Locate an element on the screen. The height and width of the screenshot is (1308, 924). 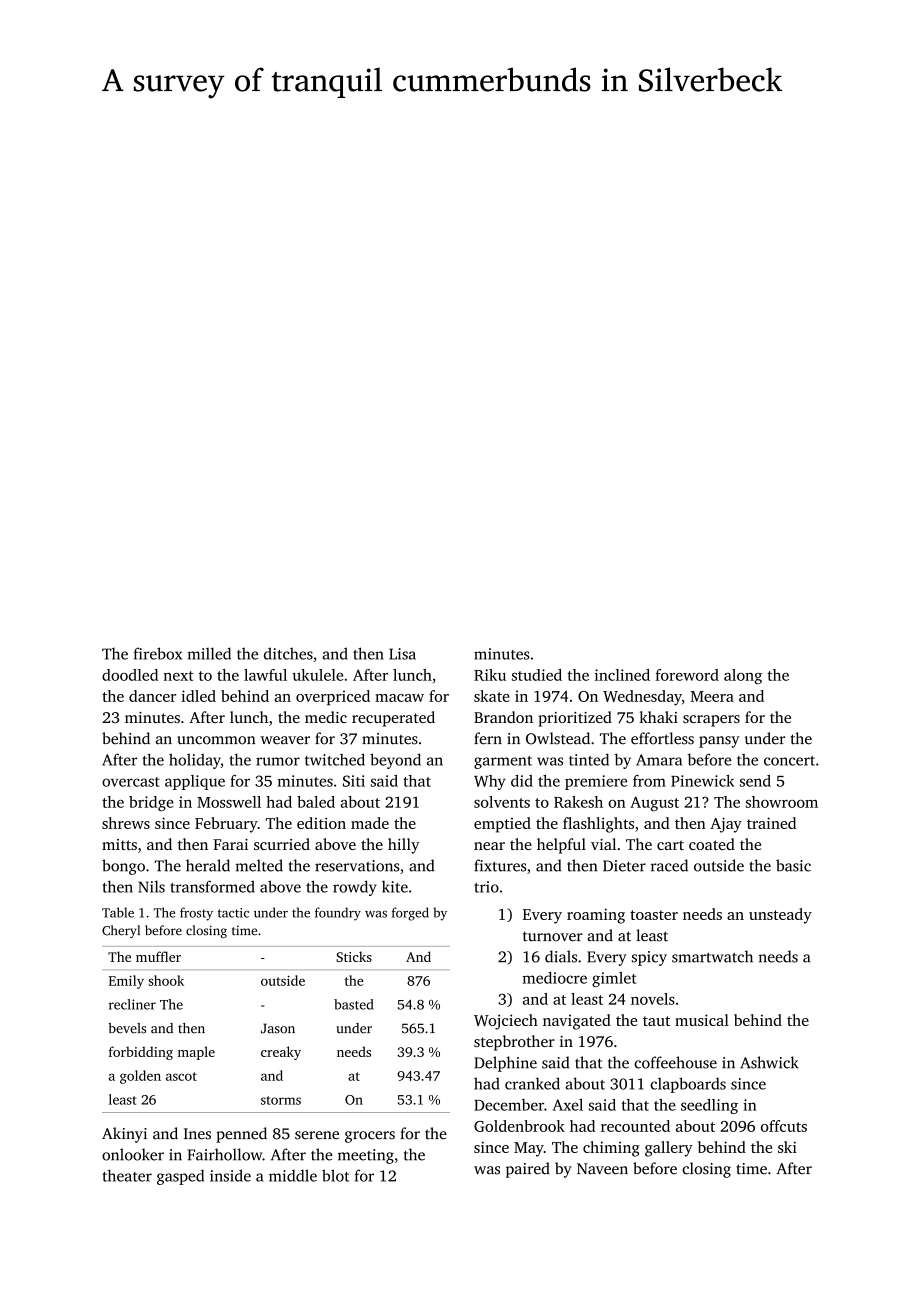
unsteady is located at coordinates (780, 916).
